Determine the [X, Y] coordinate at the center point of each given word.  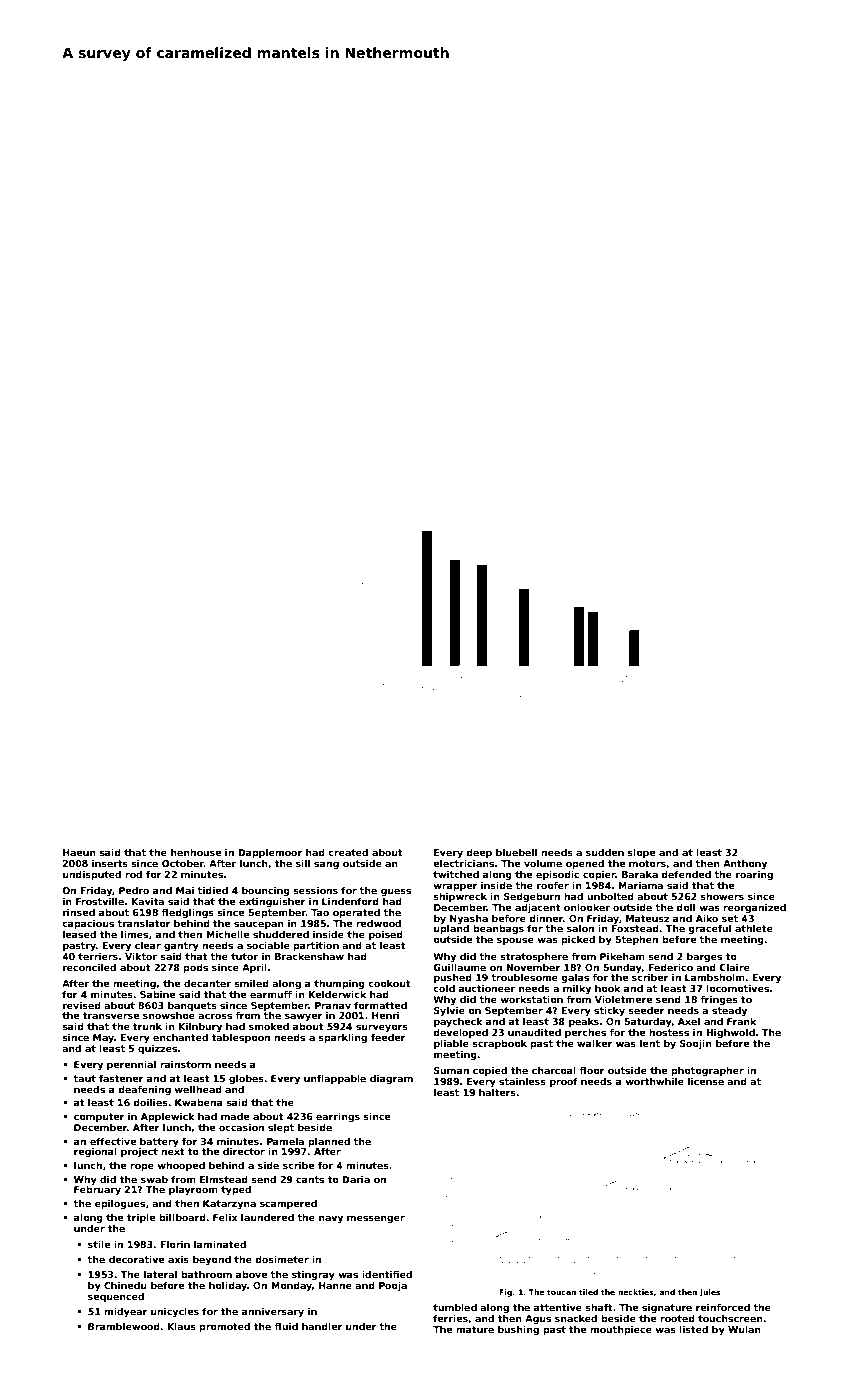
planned [329, 1142]
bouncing [266, 891]
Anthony [745, 864]
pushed [453, 978]
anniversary [273, 1312]
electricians [463, 863]
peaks [584, 1022]
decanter [207, 983]
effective [113, 1141]
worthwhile [654, 1081]
